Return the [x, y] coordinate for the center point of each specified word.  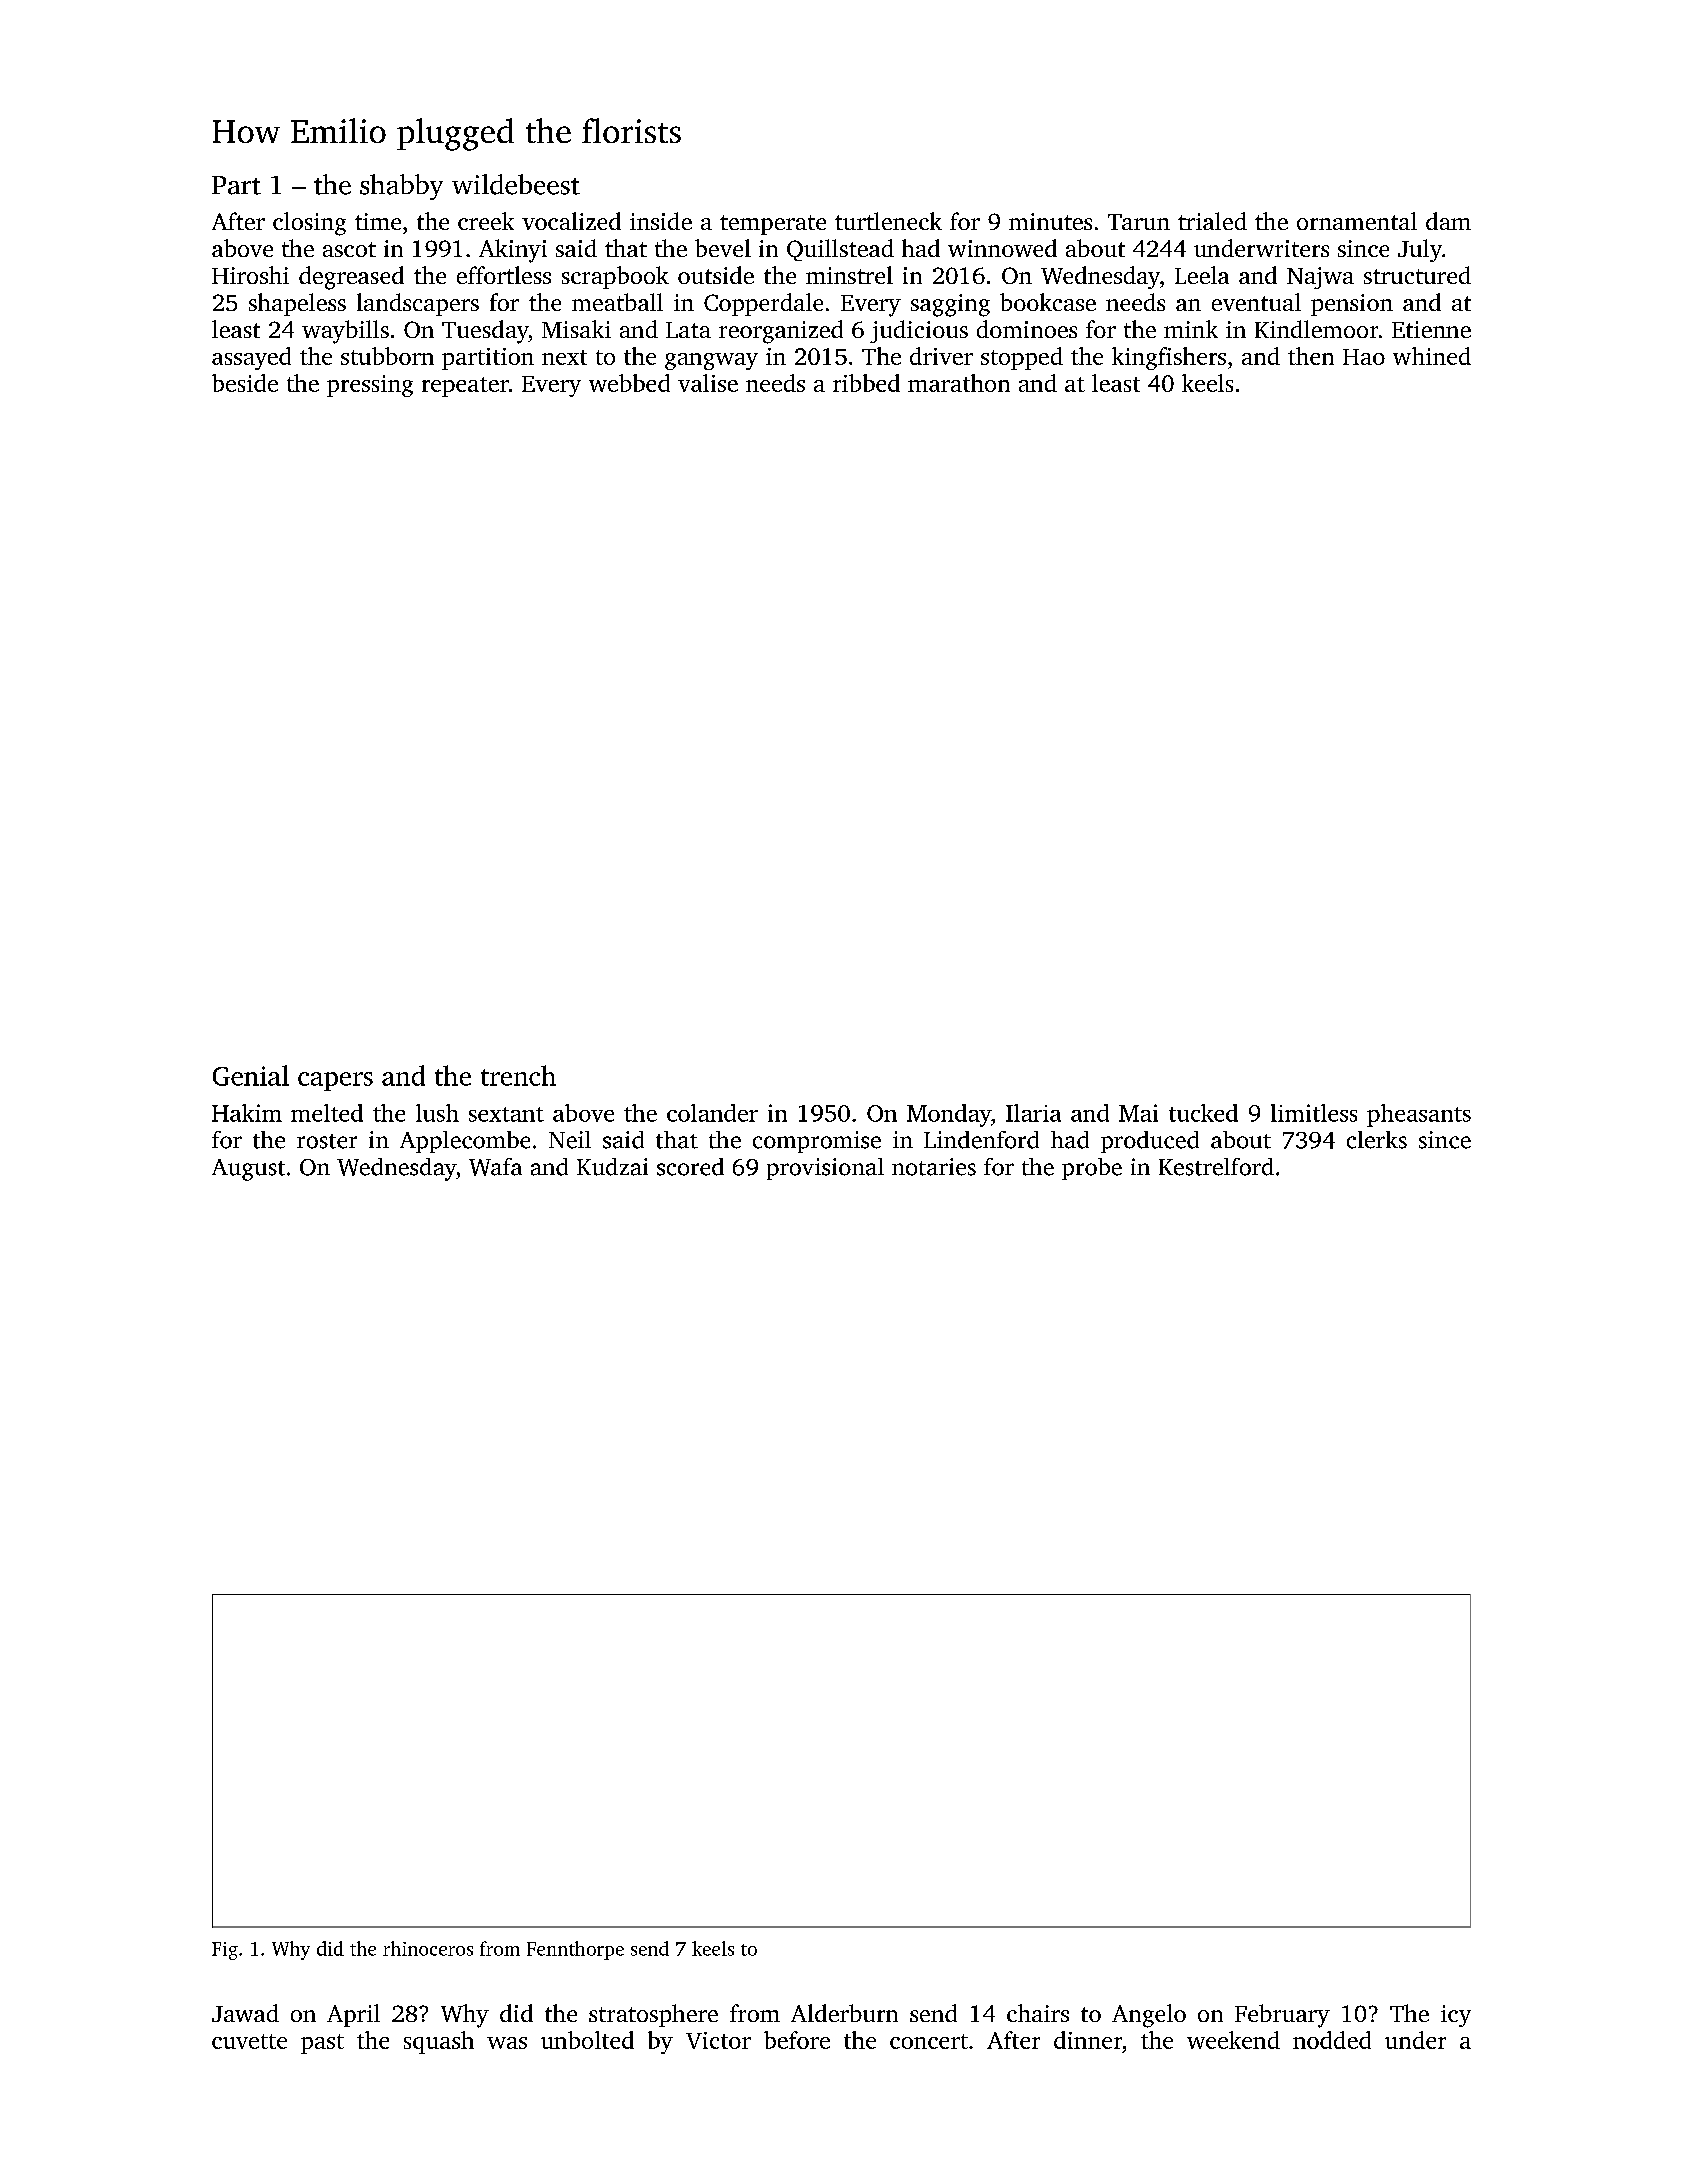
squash [439, 2042]
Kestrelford [1216, 1167]
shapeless [297, 304]
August [248, 1170]
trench [518, 1075]
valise [708, 383]
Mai [1138, 1113]
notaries [934, 1167]
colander [712, 1113]
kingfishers [1169, 358]
